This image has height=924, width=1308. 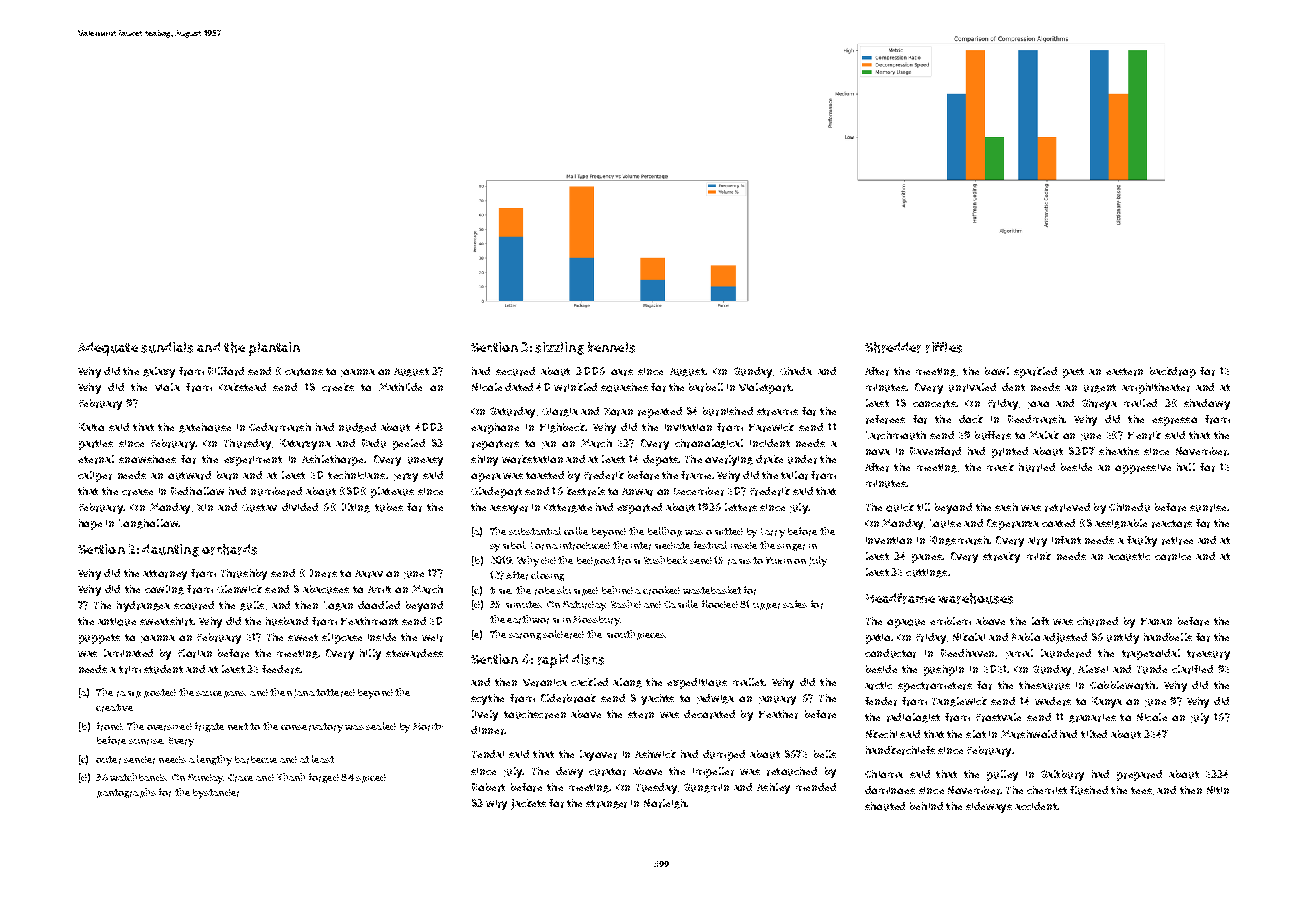 I want to click on plantain, so click(x=274, y=349).
